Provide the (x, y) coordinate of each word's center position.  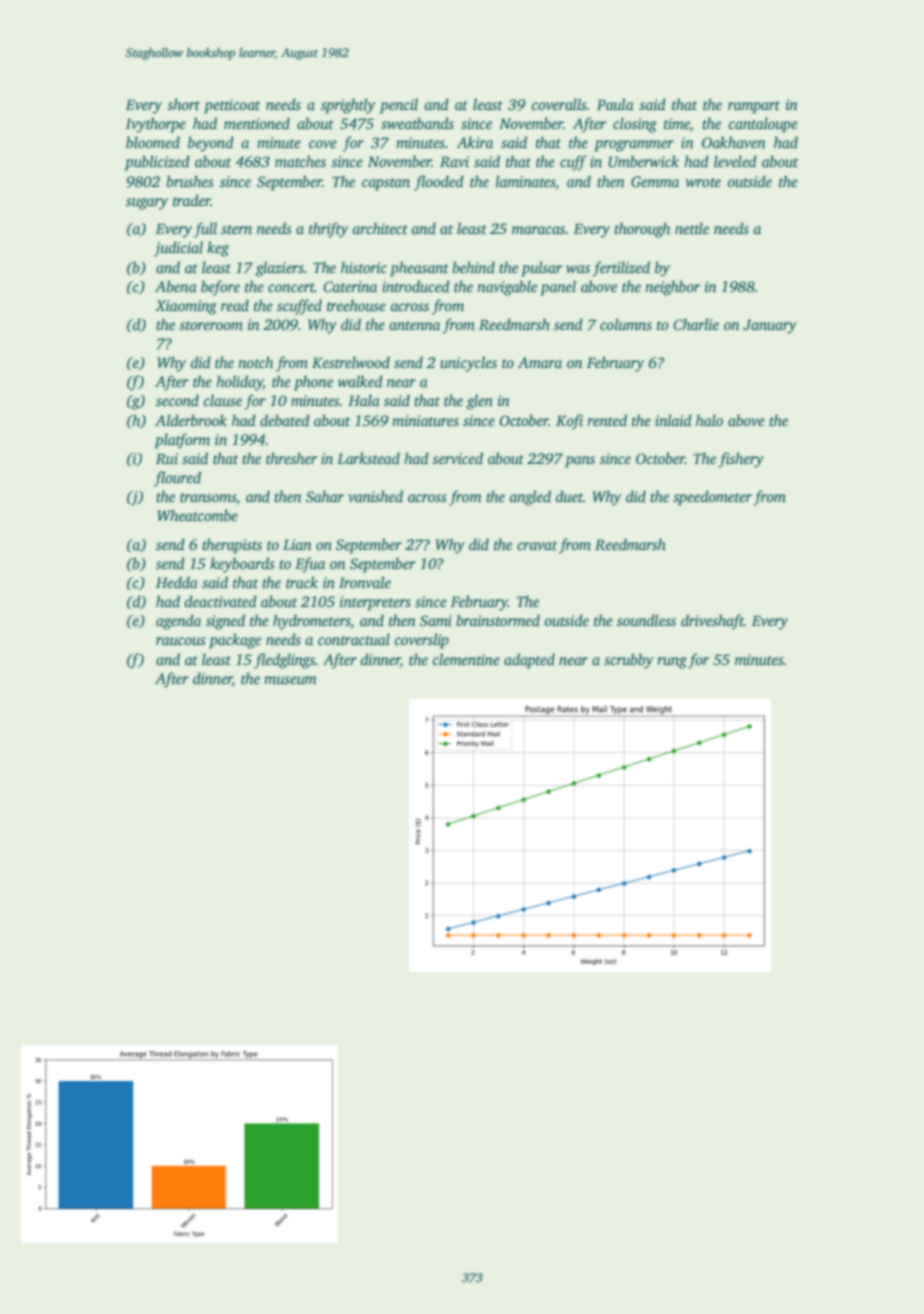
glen (480, 402)
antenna (414, 325)
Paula (615, 104)
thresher (292, 458)
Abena (176, 286)
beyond (211, 144)
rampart (754, 107)
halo (709, 420)
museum (290, 680)
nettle (692, 228)
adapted (529, 661)
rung (672, 663)
